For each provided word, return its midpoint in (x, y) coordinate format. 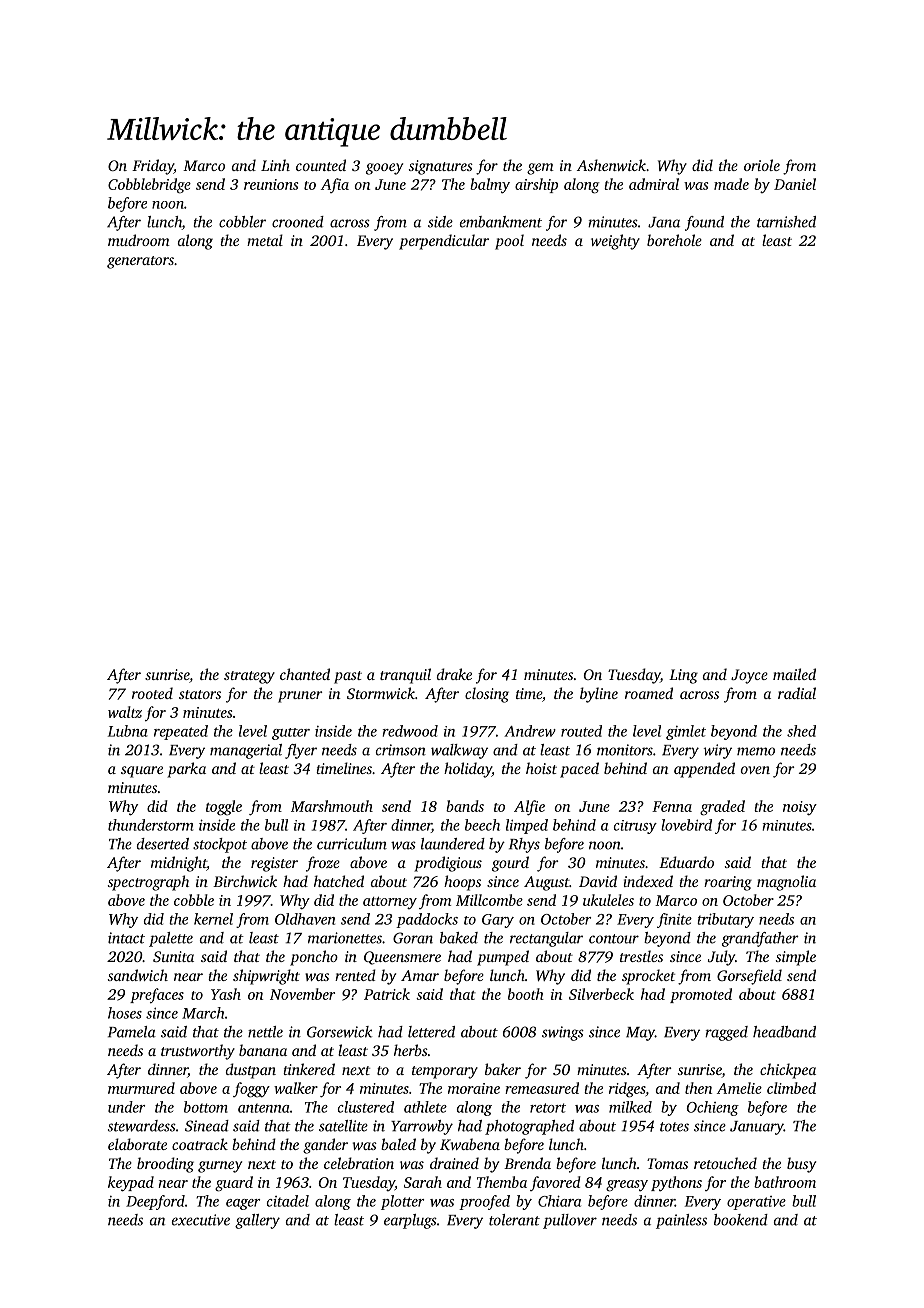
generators (140, 262)
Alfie (529, 808)
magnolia (786, 883)
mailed (794, 674)
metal (265, 240)
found (704, 223)
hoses (125, 1013)
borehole (674, 240)
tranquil (405, 676)
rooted (152, 693)
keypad (131, 1184)
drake (454, 674)
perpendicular (444, 242)
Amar (420, 975)
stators (200, 694)
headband (784, 1032)
